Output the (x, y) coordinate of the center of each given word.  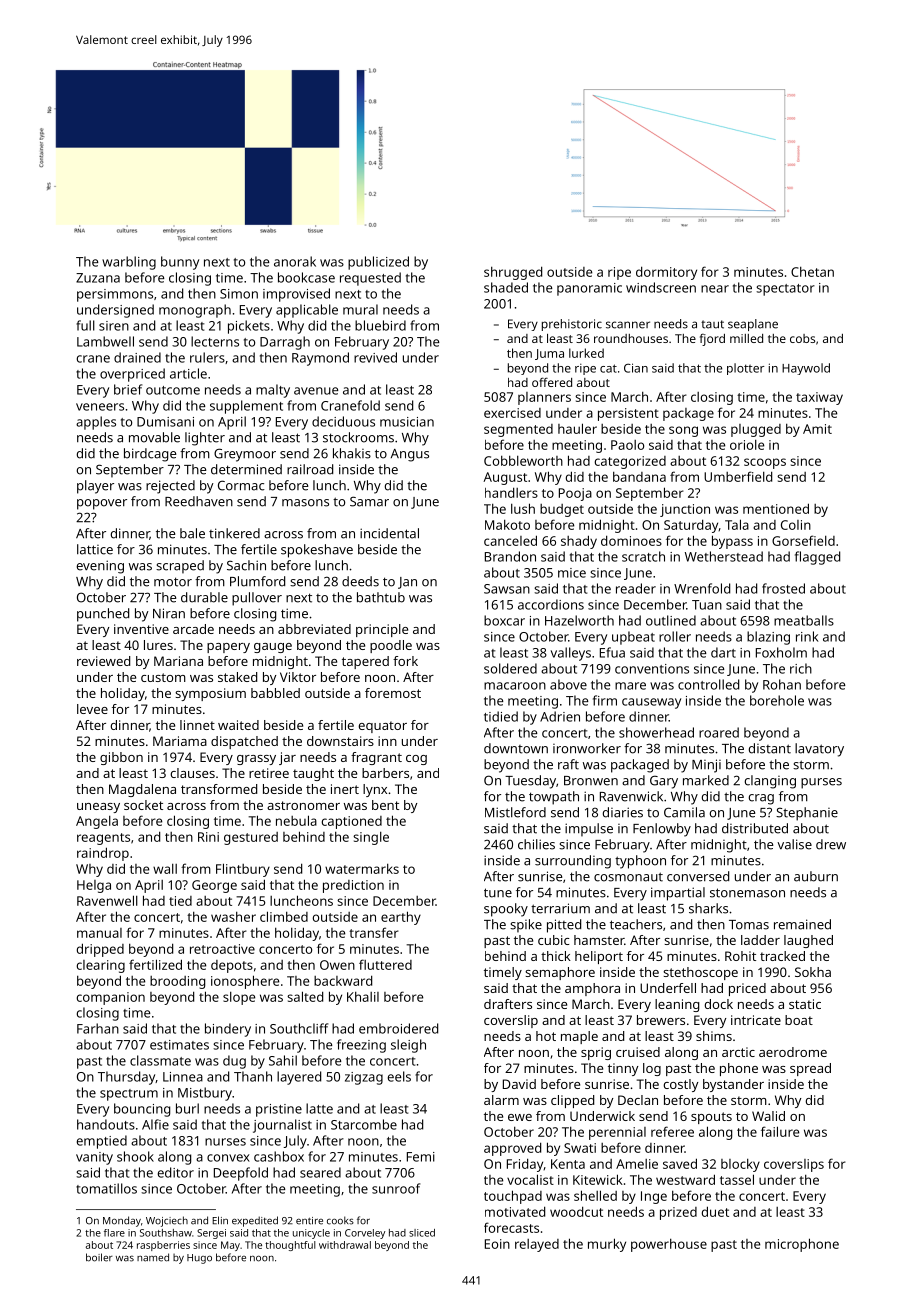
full (85, 325)
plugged (756, 430)
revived (375, 357)
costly (680, 1085)
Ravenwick (631, 796)
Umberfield (738, 476)
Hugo (199, 1259)
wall (165, 869)
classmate (160, 1060)
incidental (389, 533)
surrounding (573, 862)
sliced (422, 1233)
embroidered (398, 1028)
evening (100, 567)
